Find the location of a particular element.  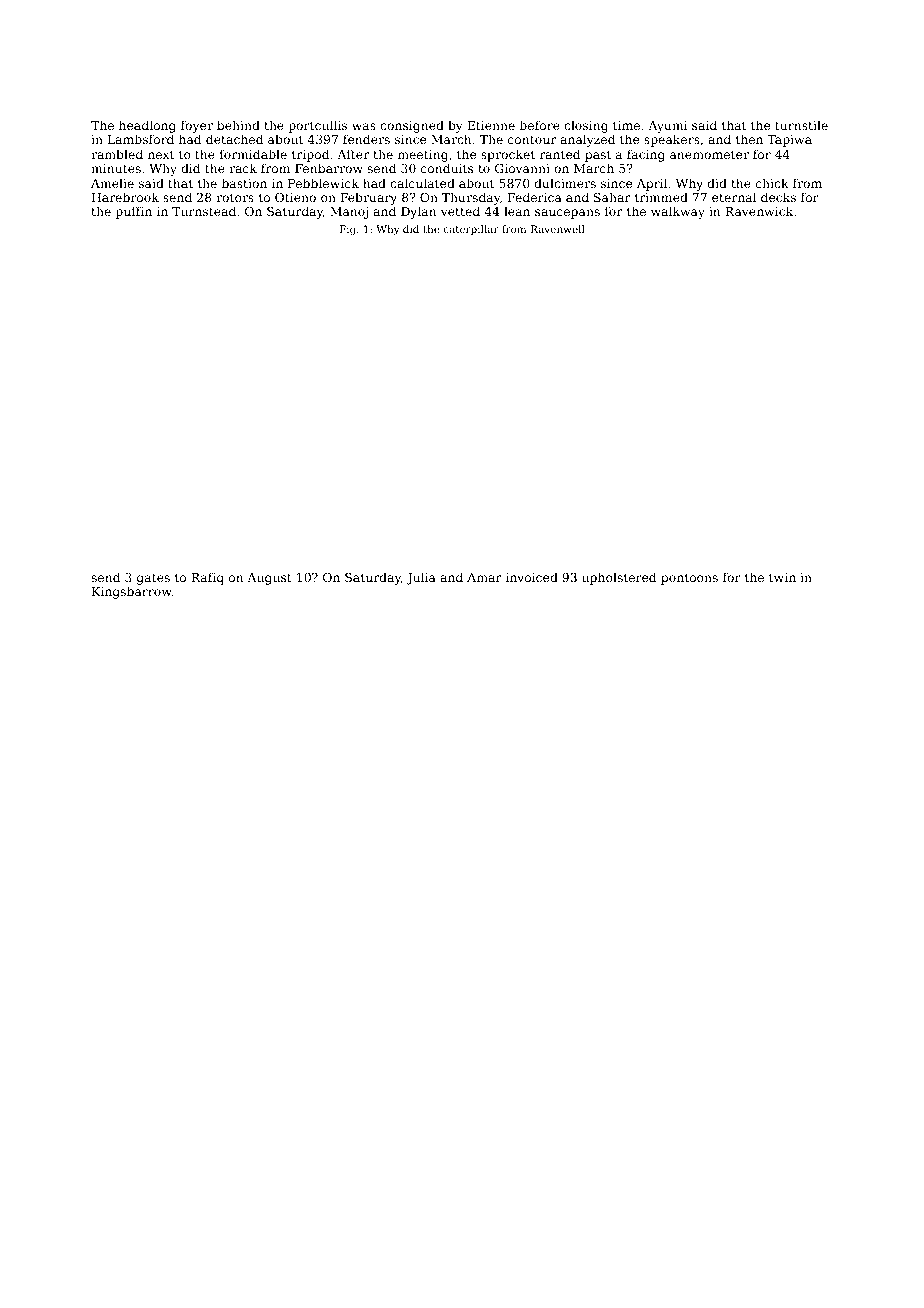

Ayumi is located at coordinates (668, 127).
